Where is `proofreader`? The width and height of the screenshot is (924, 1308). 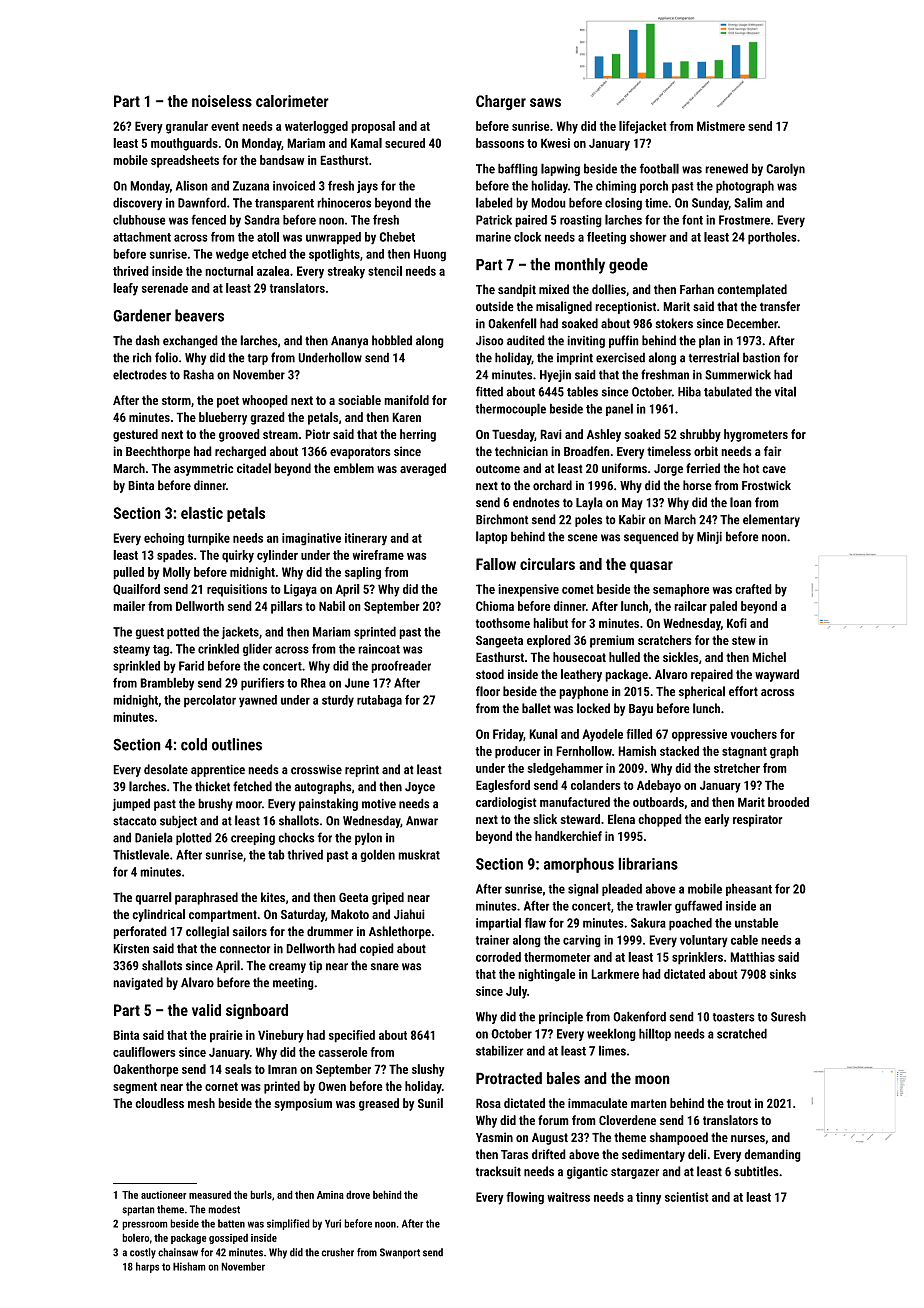 proofreader is located at coordinates (401, 666).
